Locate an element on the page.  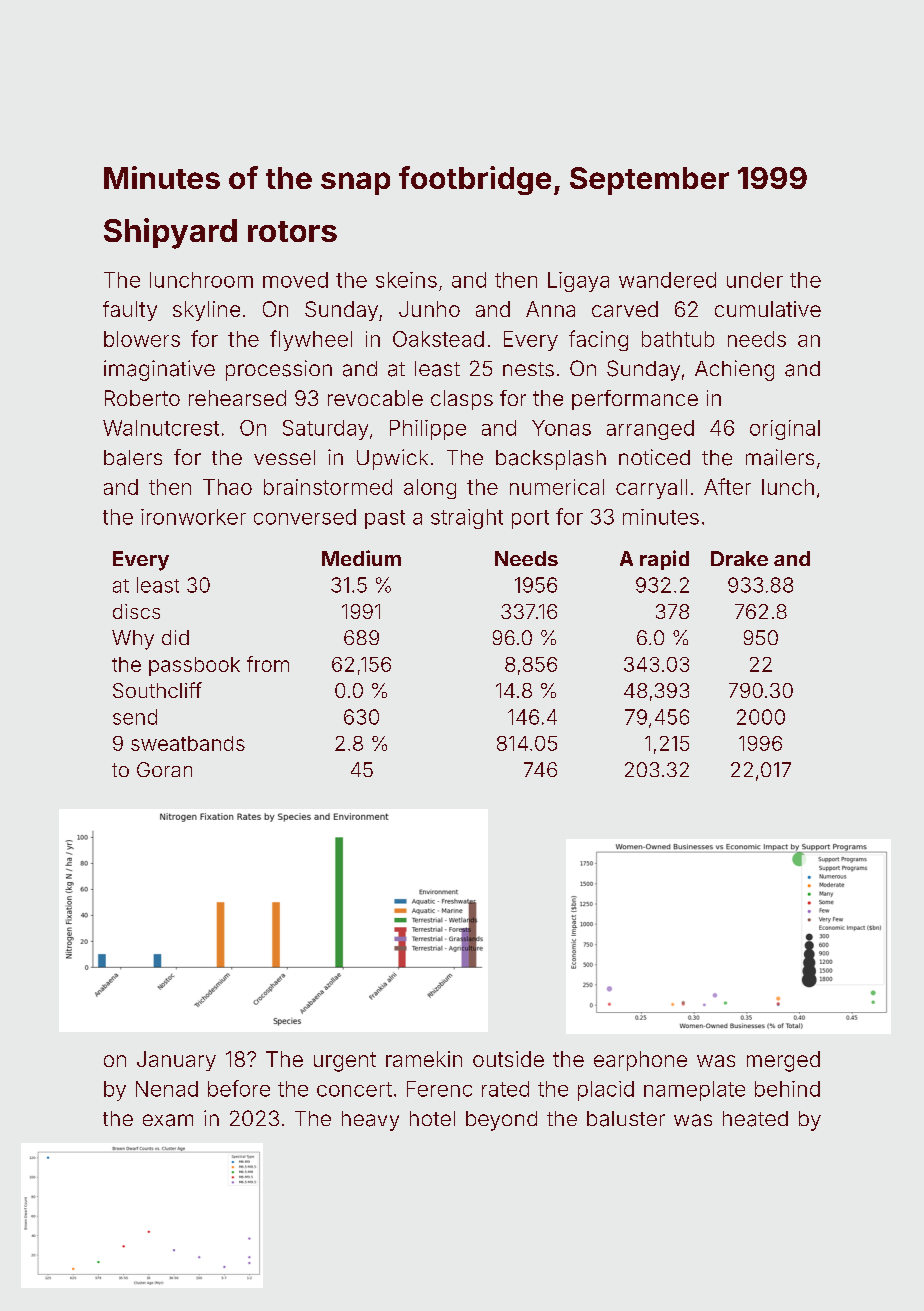
nests is located at coordinates (528, 369).
